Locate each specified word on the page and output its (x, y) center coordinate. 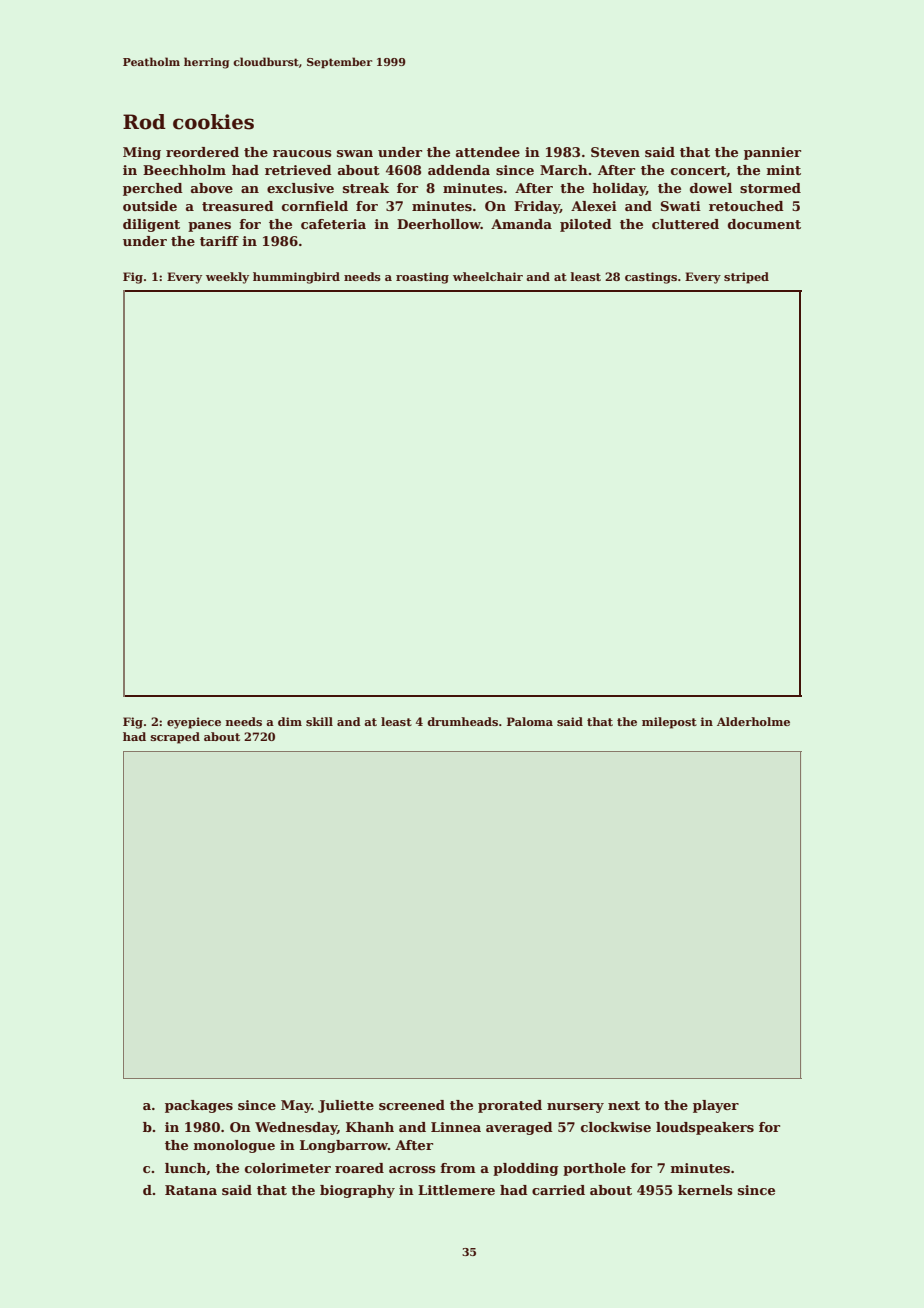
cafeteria (333, 224)
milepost (669, 723)
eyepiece (194, 723)
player (716, 1106)
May (296, 1106)
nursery (575, 1108)
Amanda (521, 224)
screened (412, 1105)
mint (783, 170)
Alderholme (753, 721)
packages (199, 1106)
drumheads (462, 721)
